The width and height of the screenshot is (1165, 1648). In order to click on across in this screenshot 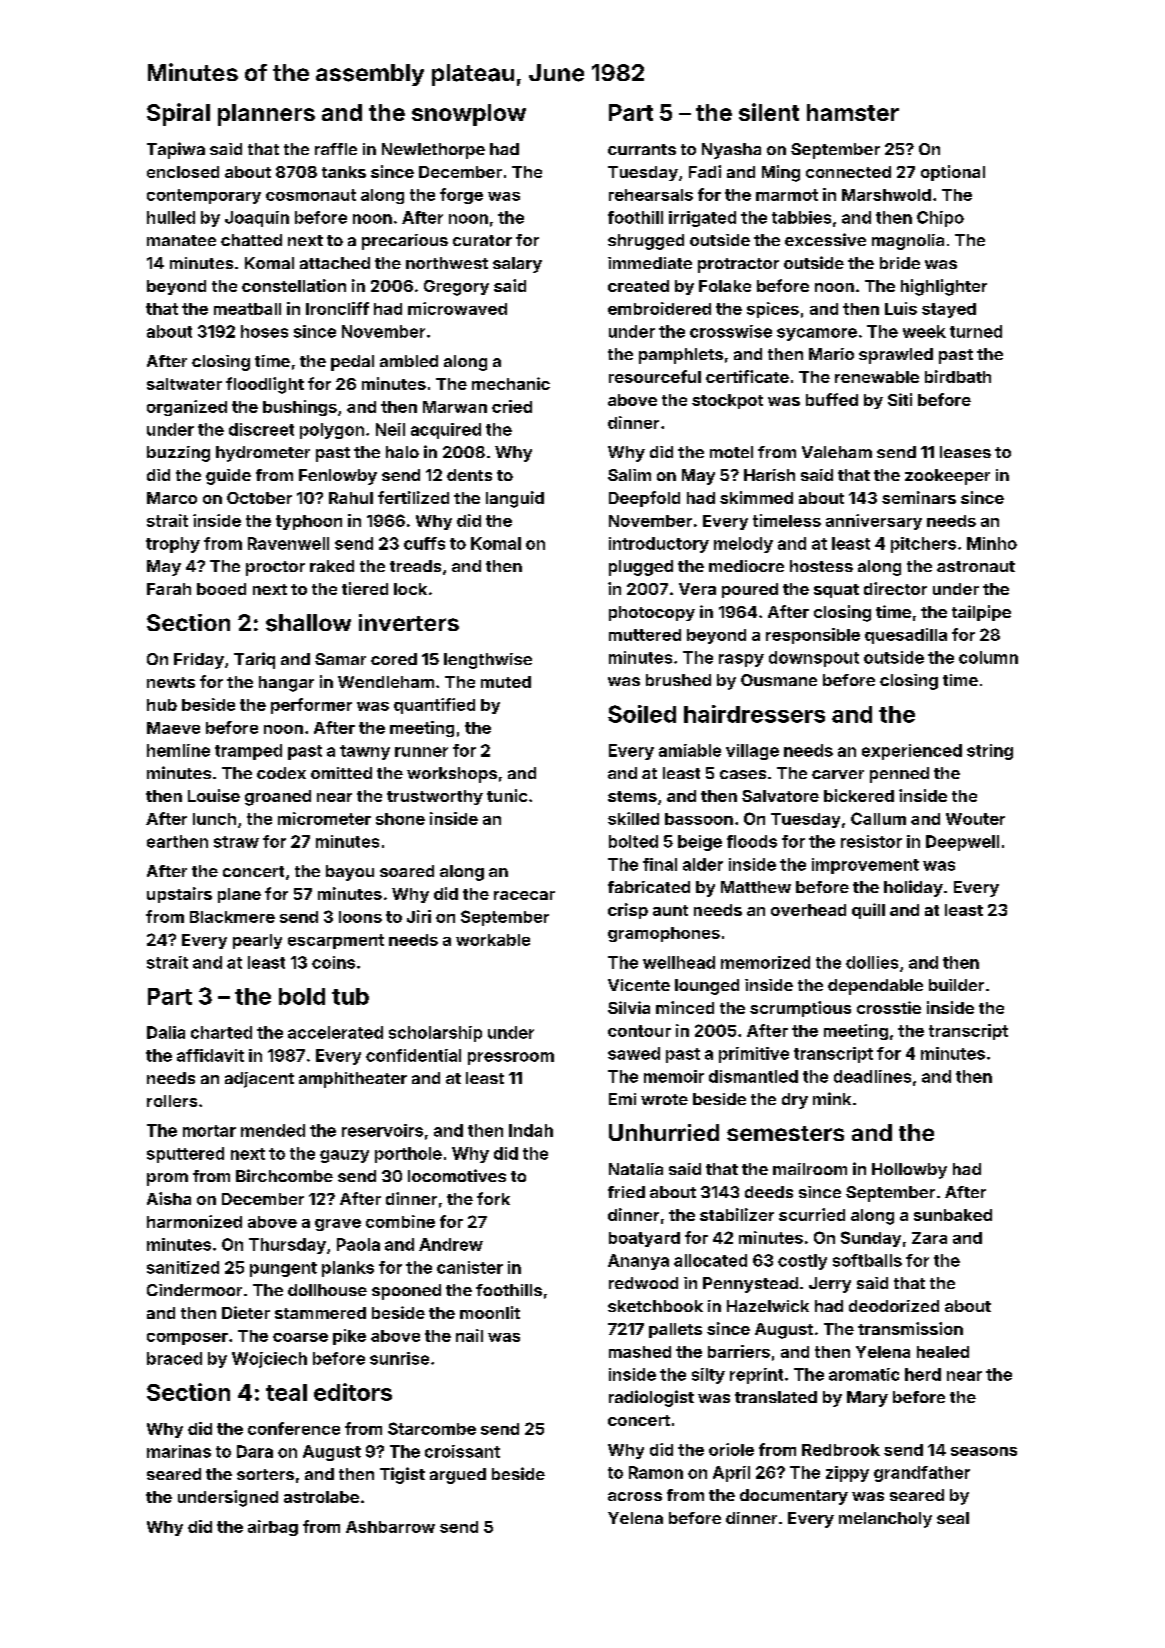, I will do `click(635, 1496)`.
